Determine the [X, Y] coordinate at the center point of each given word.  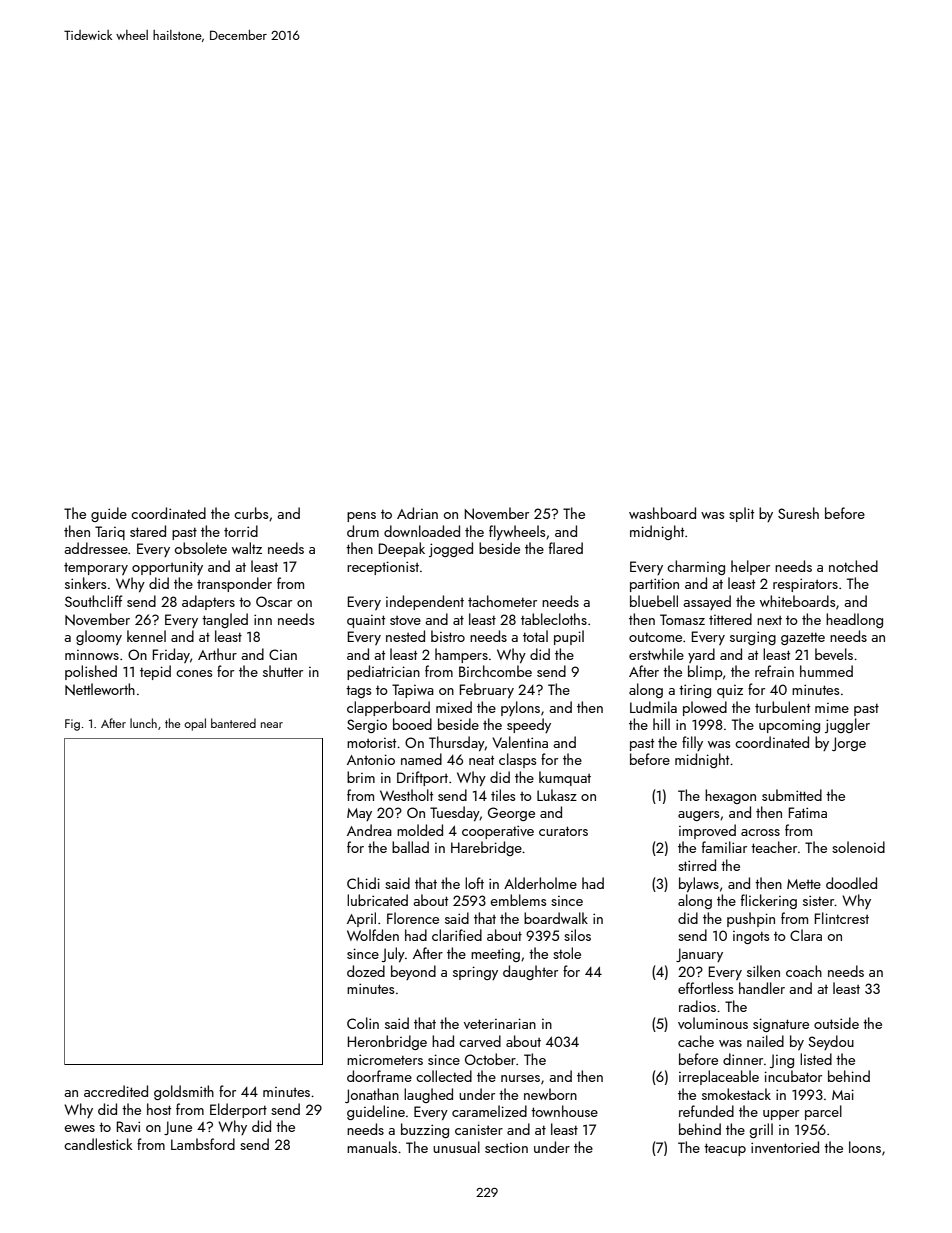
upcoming [789, 726]
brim [361, 777]
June [178, 1128]
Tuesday [455, 813]
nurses [520, 1078]
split [741, 514]
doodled [851, 883]
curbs [251, 513]
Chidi [363, 883]
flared [566, 548]
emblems [518, 900]
